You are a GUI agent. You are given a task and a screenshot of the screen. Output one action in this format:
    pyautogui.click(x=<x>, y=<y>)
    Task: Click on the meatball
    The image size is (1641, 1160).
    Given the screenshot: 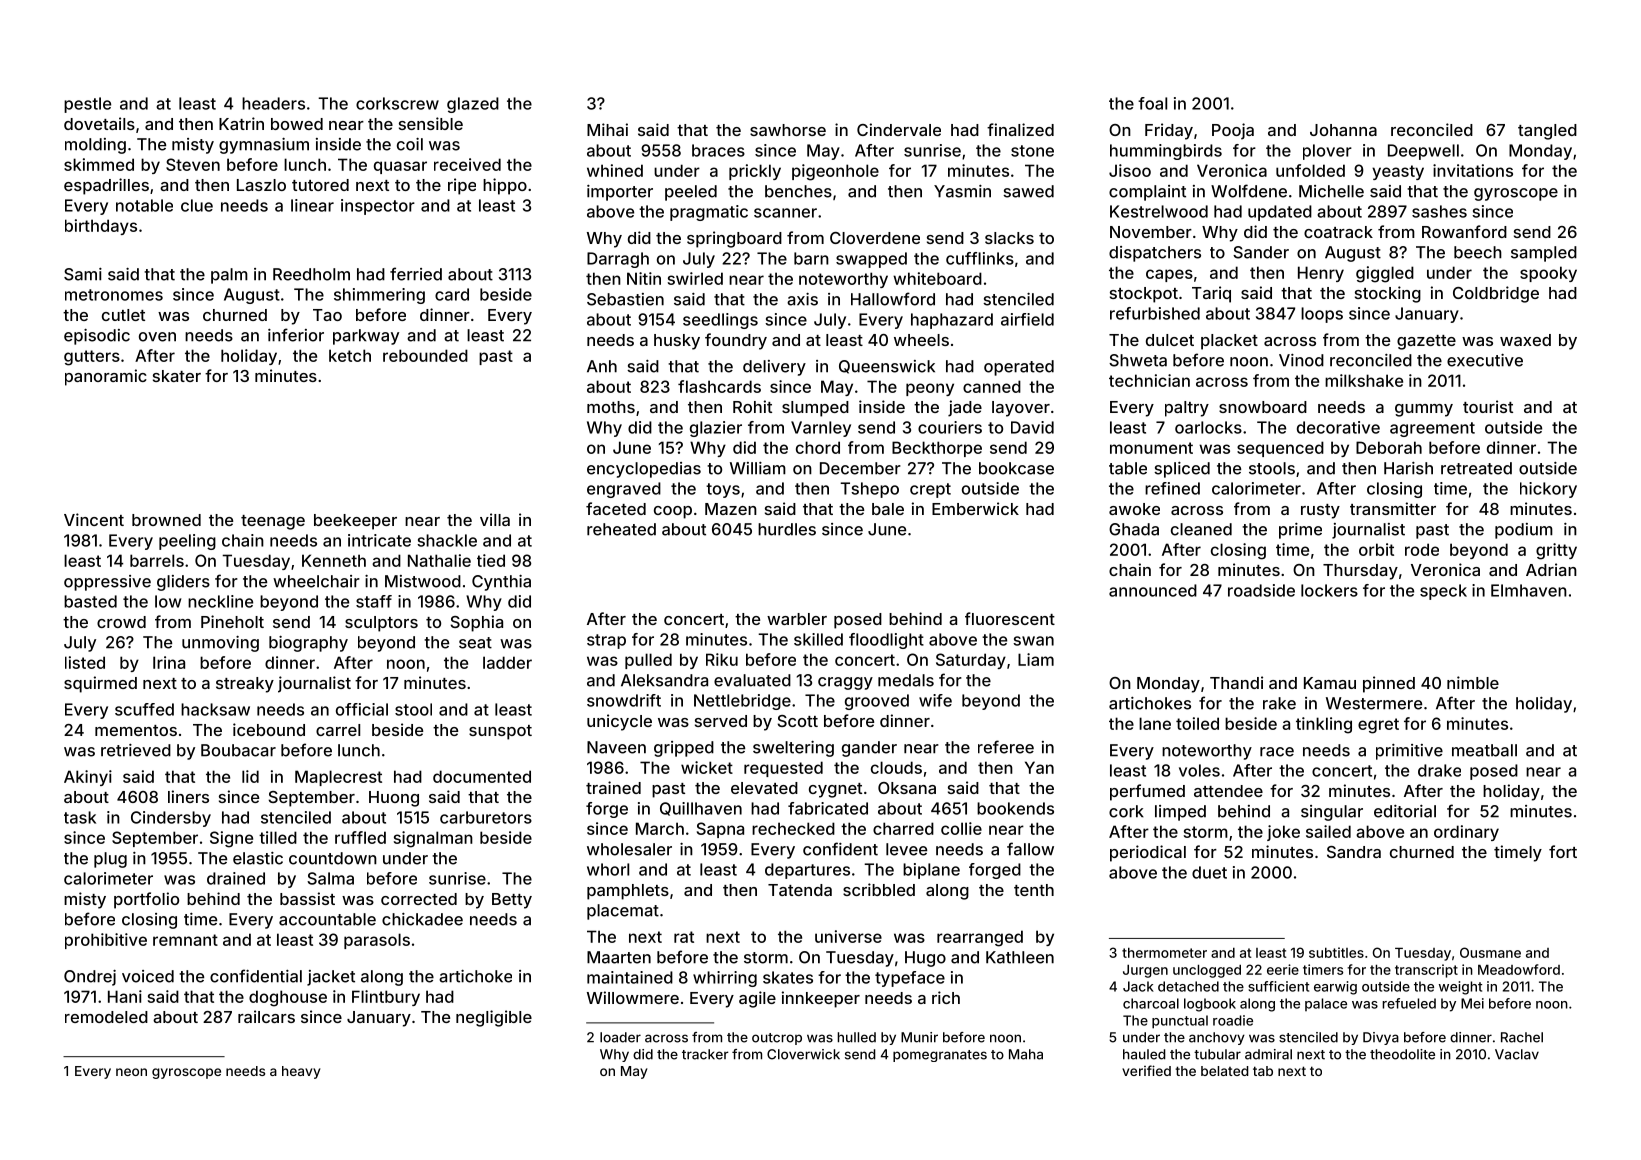 What is the action you would take?
    pyautogui.click(x=1484, y=750)
